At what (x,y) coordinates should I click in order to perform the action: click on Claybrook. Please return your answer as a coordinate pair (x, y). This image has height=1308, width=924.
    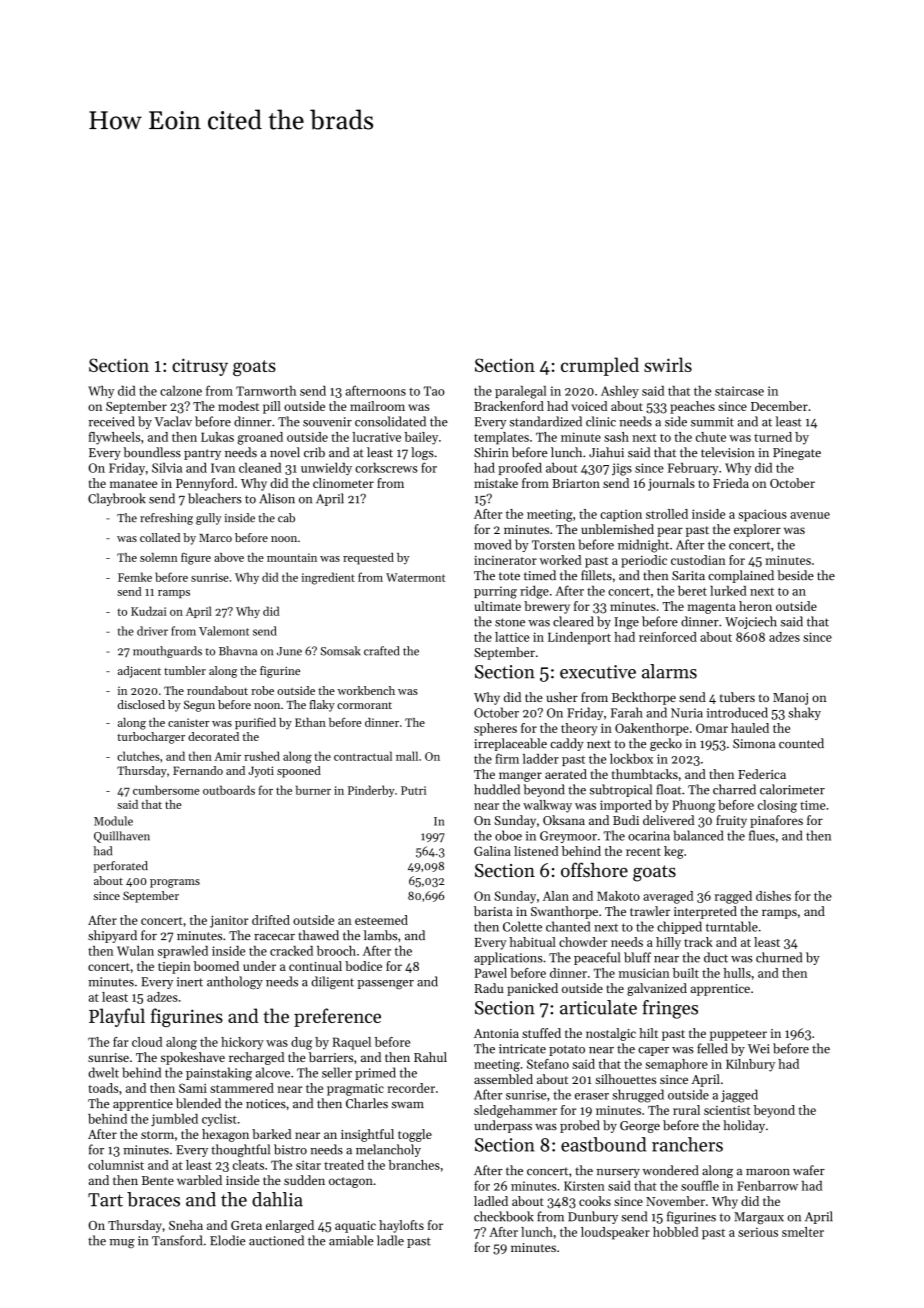
    Looking at the image, I should click on (117, 499).
